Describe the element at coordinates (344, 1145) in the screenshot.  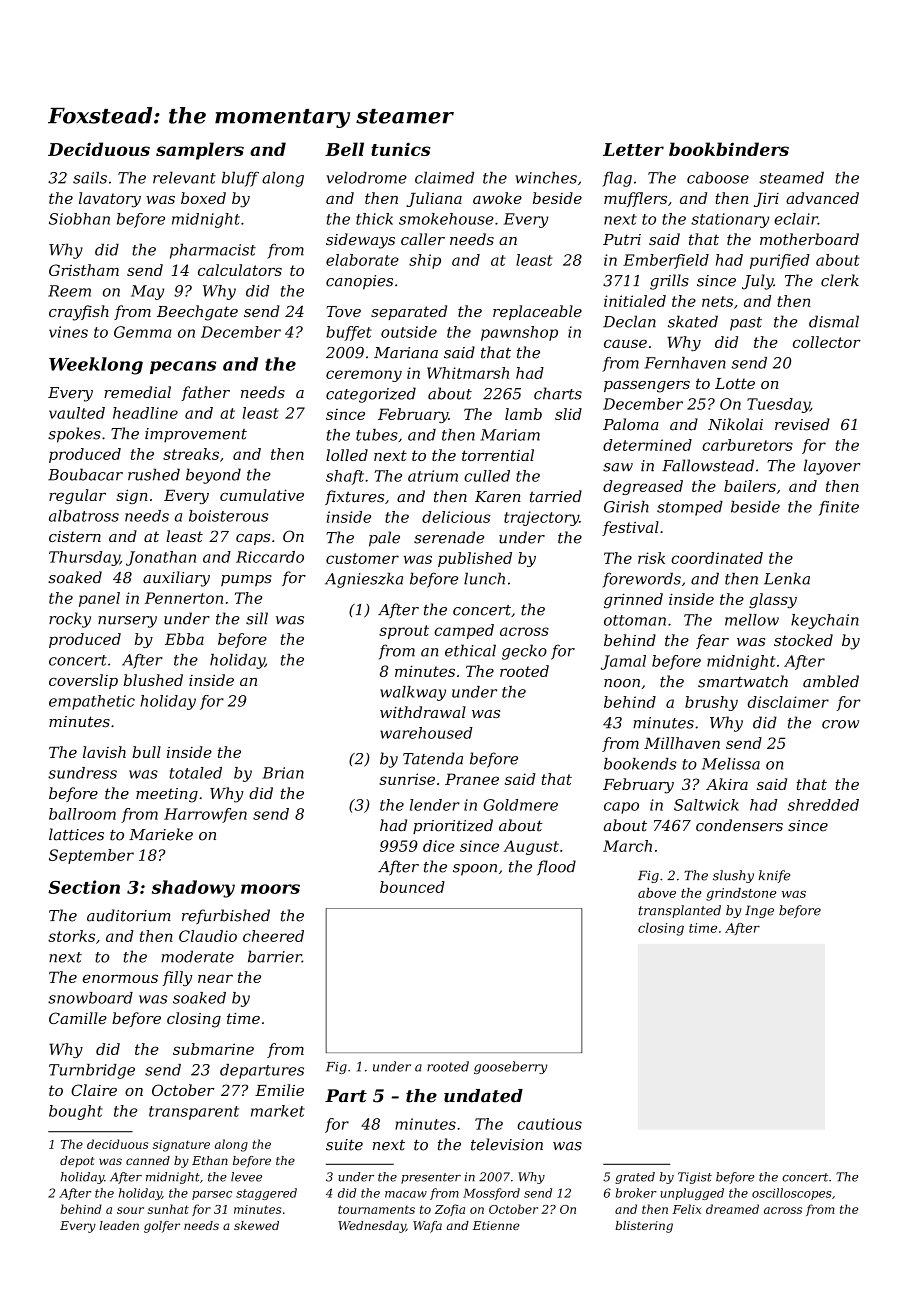
I see `suite` at that location.
